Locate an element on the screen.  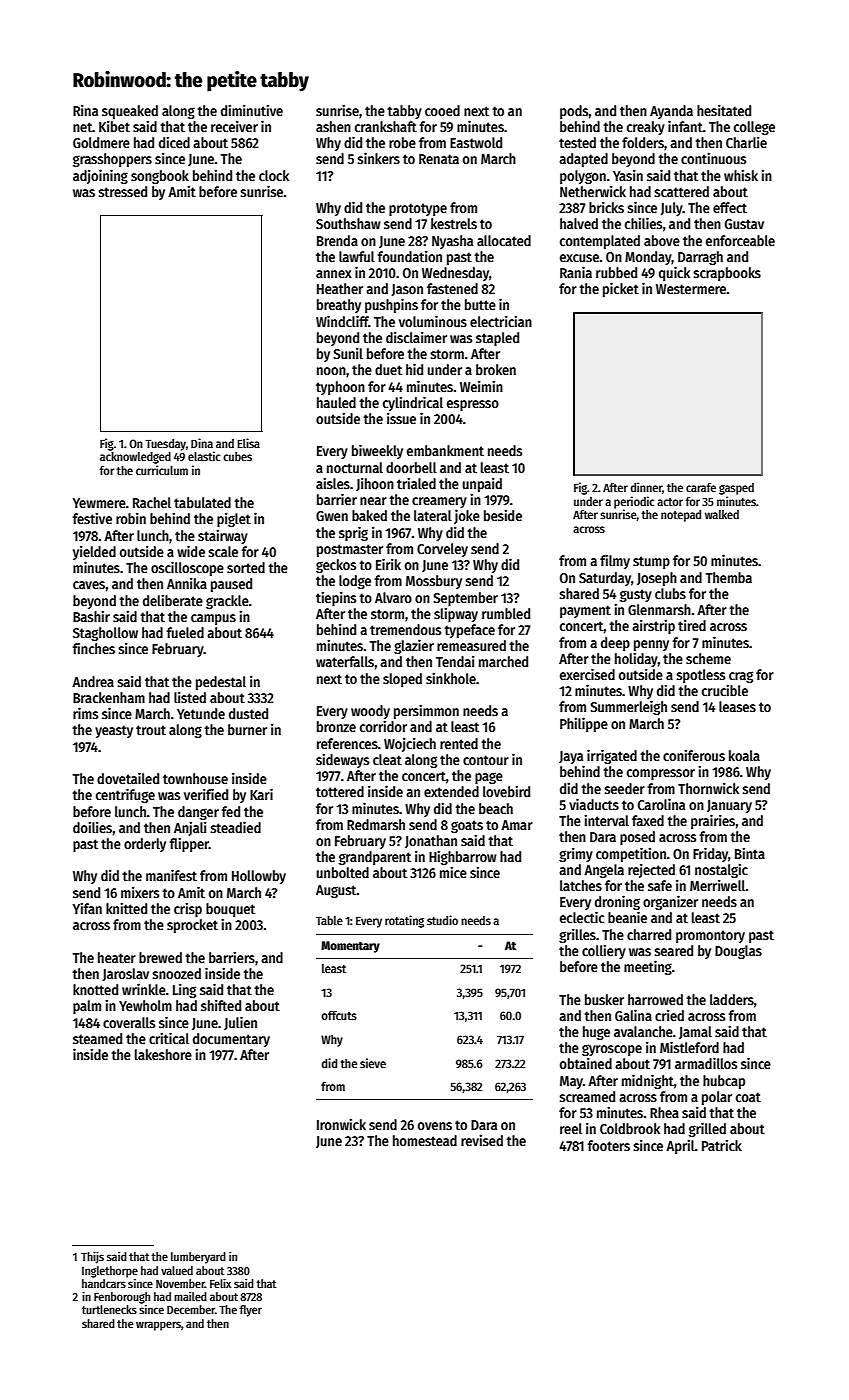
Annika is located at coordinates (187, 583).
